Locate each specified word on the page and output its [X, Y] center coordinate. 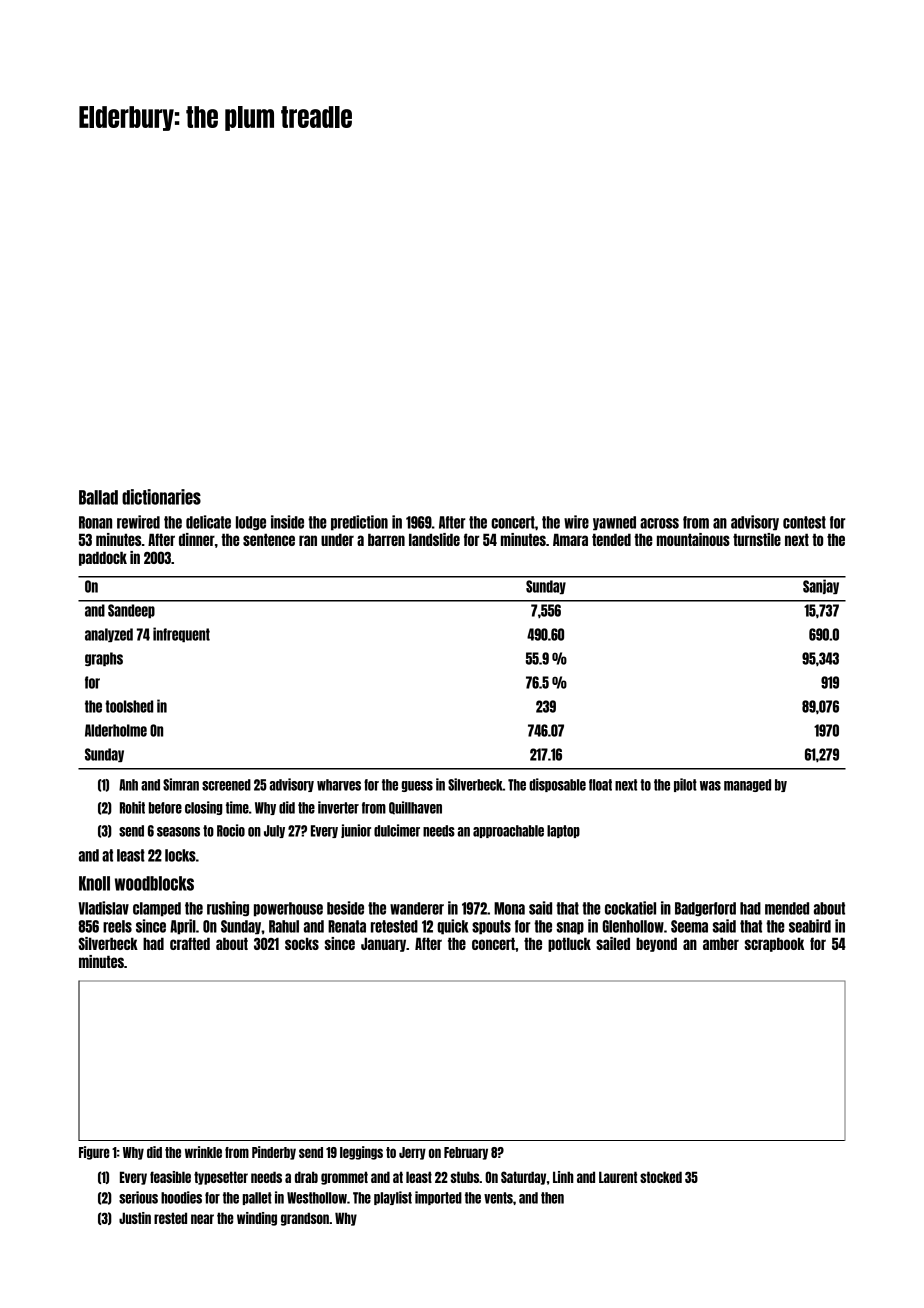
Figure [94, 1153]
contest [804, 522]
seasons [178, 832]
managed [747, 785]
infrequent [181, 634]
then [552, 1198]
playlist [393, 1198]
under [337, 539]
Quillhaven [415, 808]
